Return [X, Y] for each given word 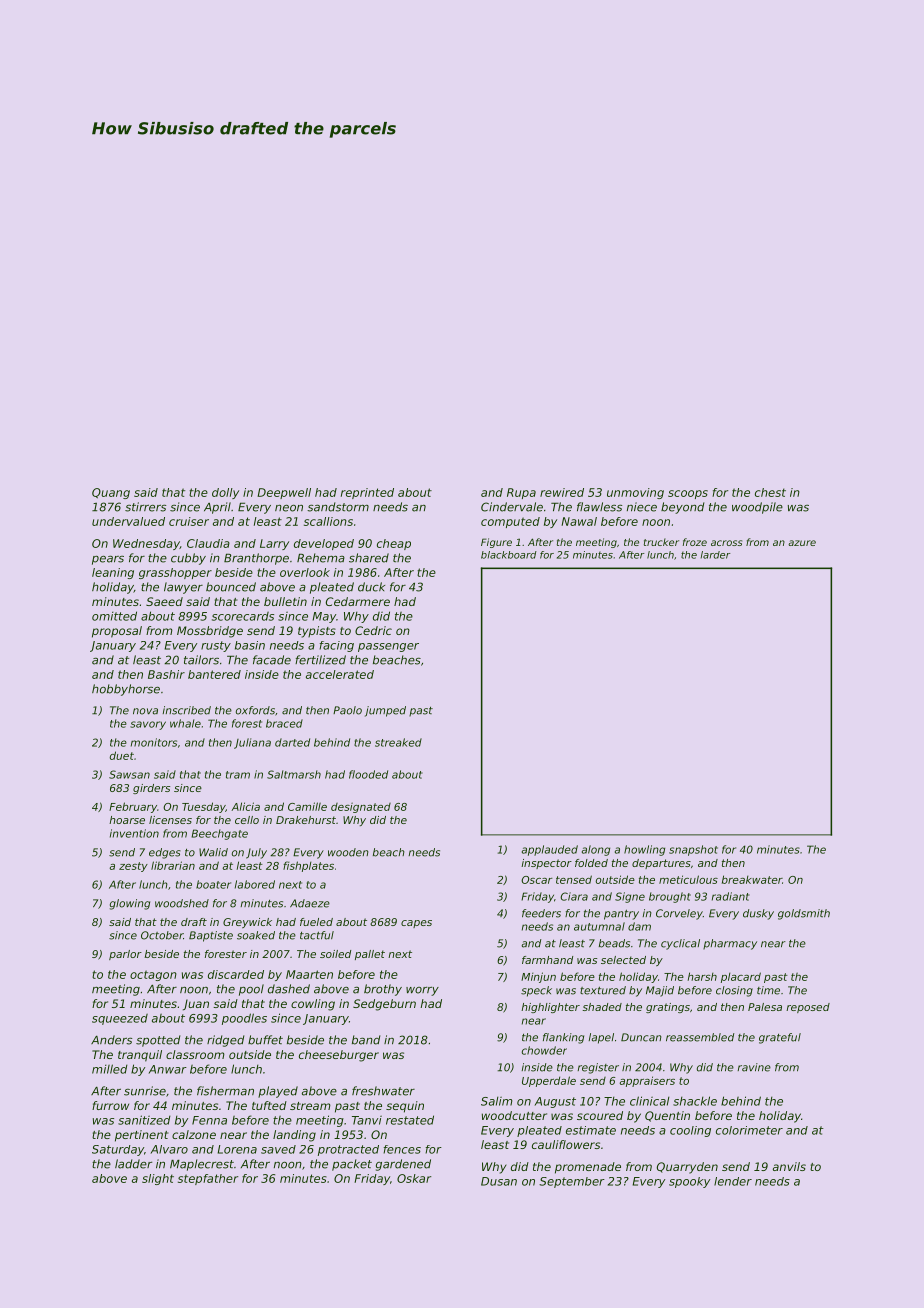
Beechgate [219, 834]
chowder [544, 1050]
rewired [562, 492]
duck [371, 587]
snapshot [693, 850]
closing [734, 991]
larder [715, 555]
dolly [225, 493]
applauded [550, 850]
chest [770, 492]
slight [158, 1179]
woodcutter [514, 1115]
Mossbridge [210, 632]
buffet [265, 1040]
